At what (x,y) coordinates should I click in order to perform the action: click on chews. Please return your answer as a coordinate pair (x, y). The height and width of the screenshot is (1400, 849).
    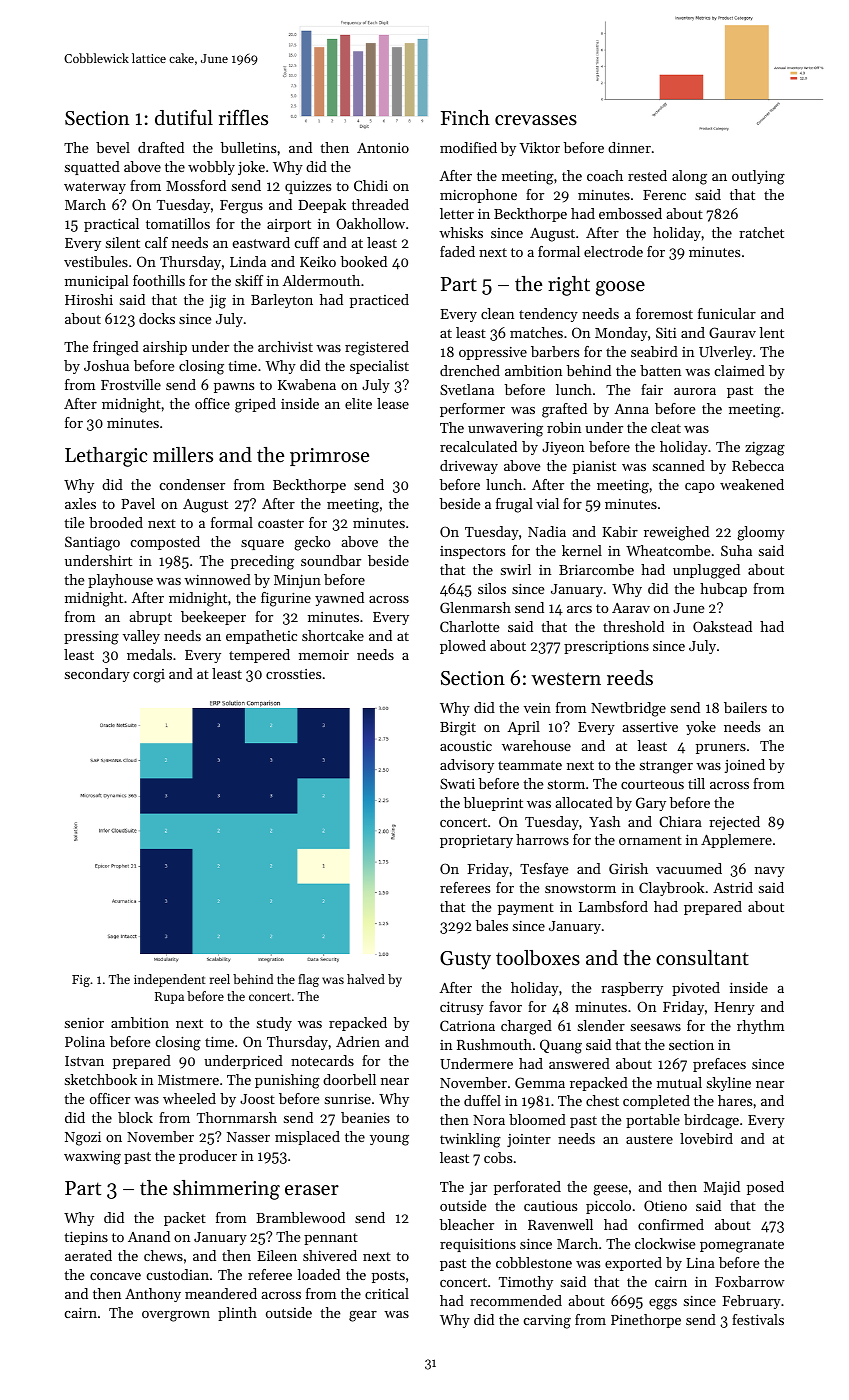
    Looking at the image, I should click on (163, 1255).
